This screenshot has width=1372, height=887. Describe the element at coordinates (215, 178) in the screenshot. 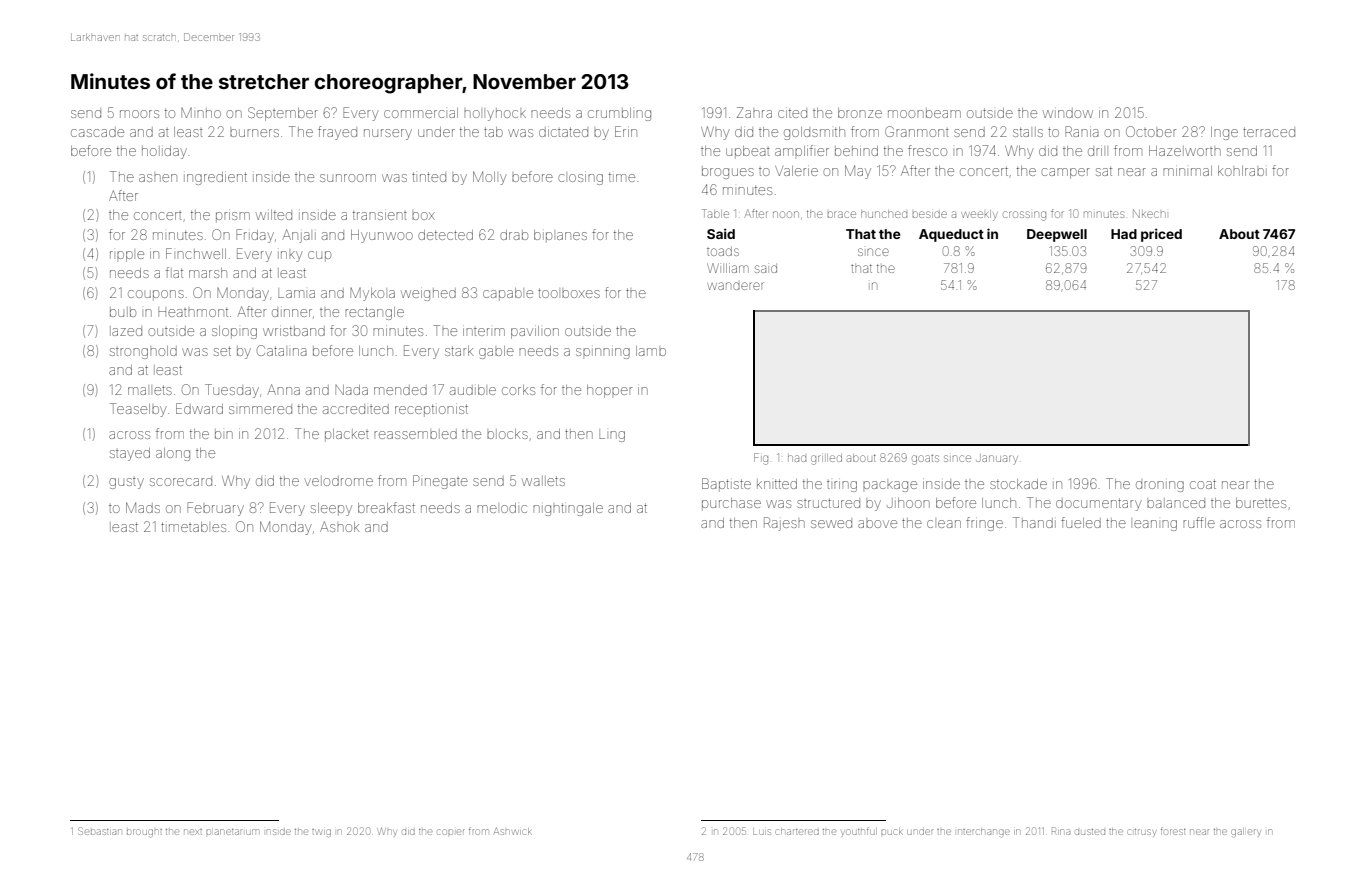

I see `ingredient` at that location.
